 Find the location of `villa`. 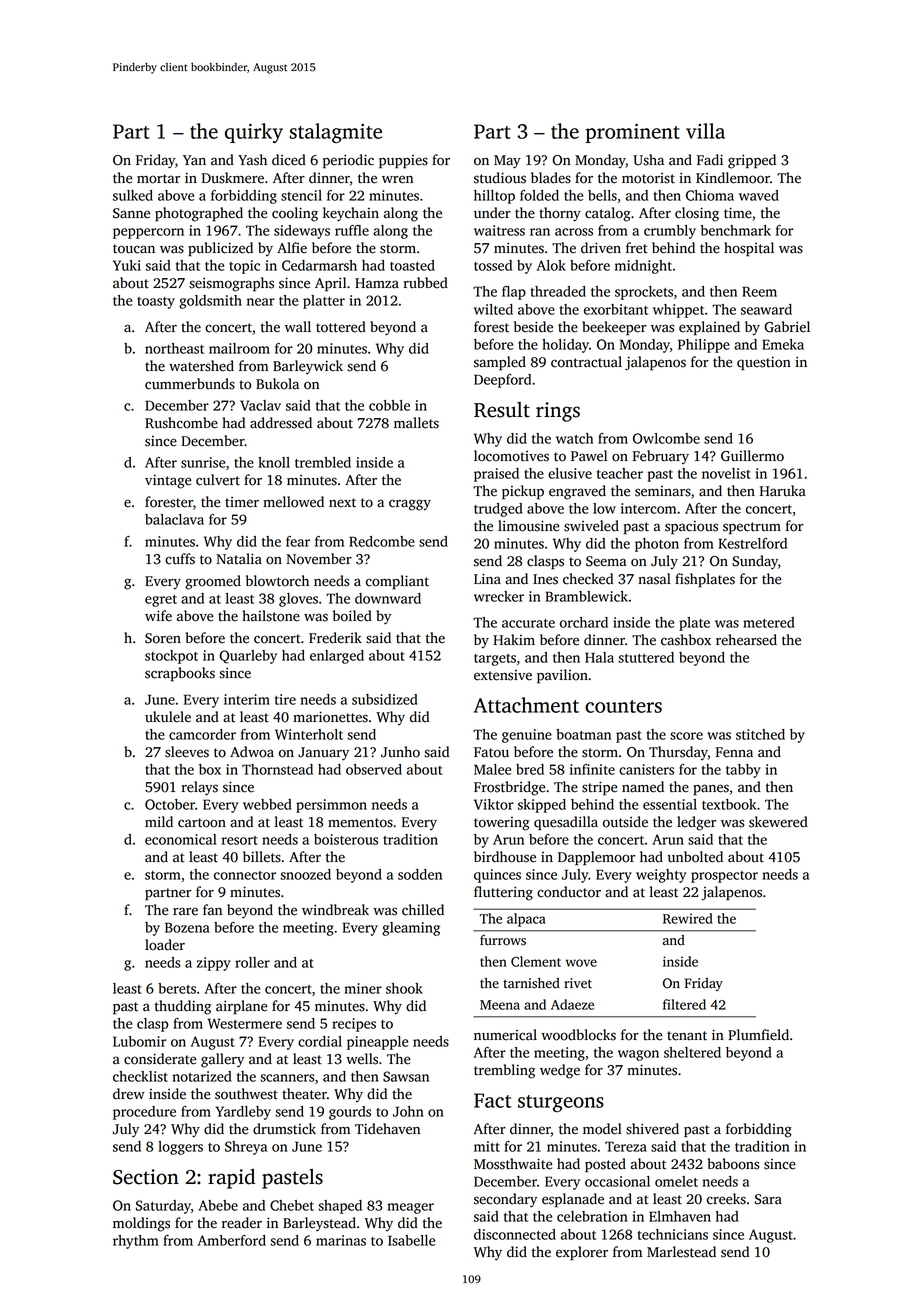

villa is located at coordinates (705, 131).
